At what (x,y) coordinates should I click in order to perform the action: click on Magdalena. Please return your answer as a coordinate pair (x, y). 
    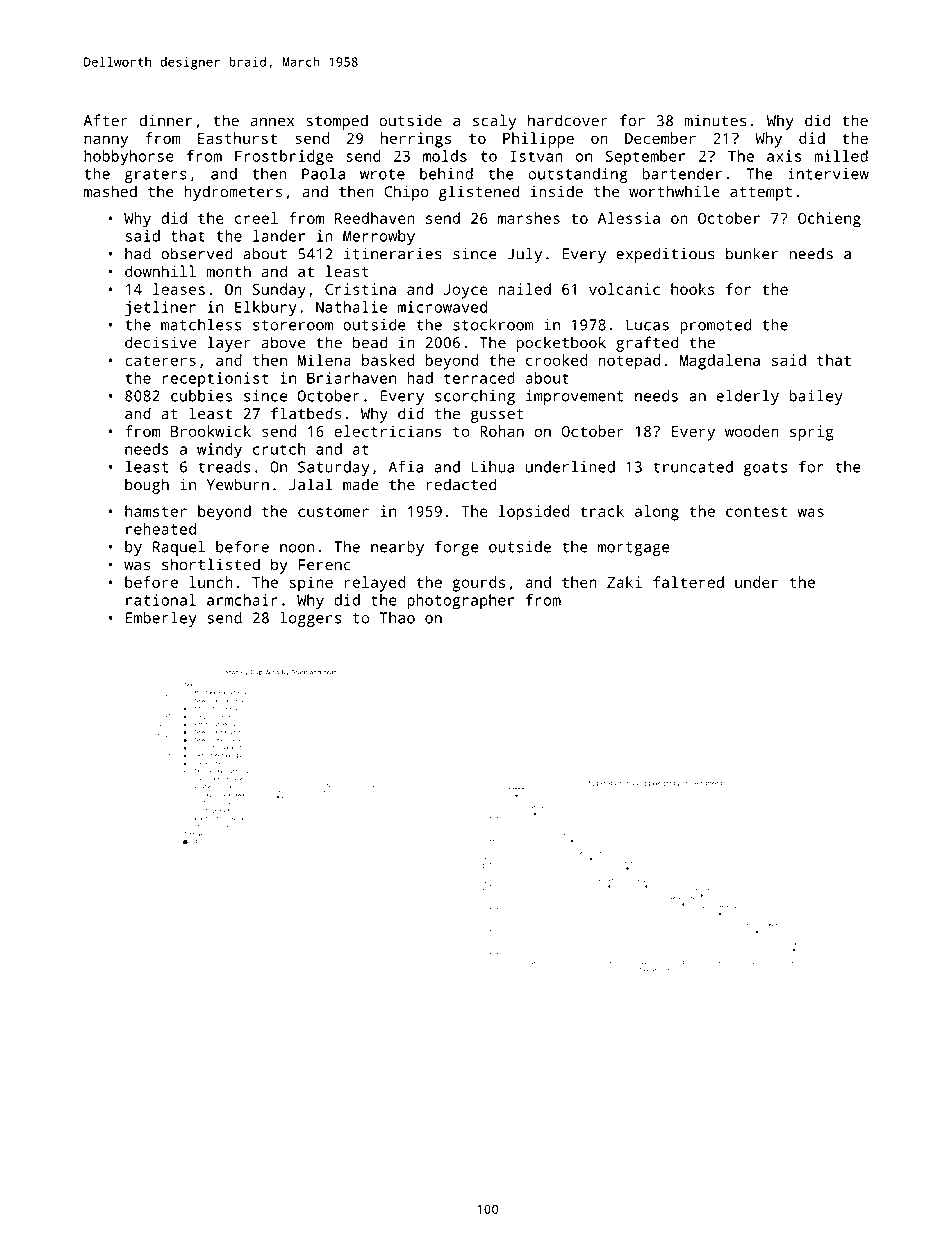
    Looking at the image, I should click on (720, 362).
